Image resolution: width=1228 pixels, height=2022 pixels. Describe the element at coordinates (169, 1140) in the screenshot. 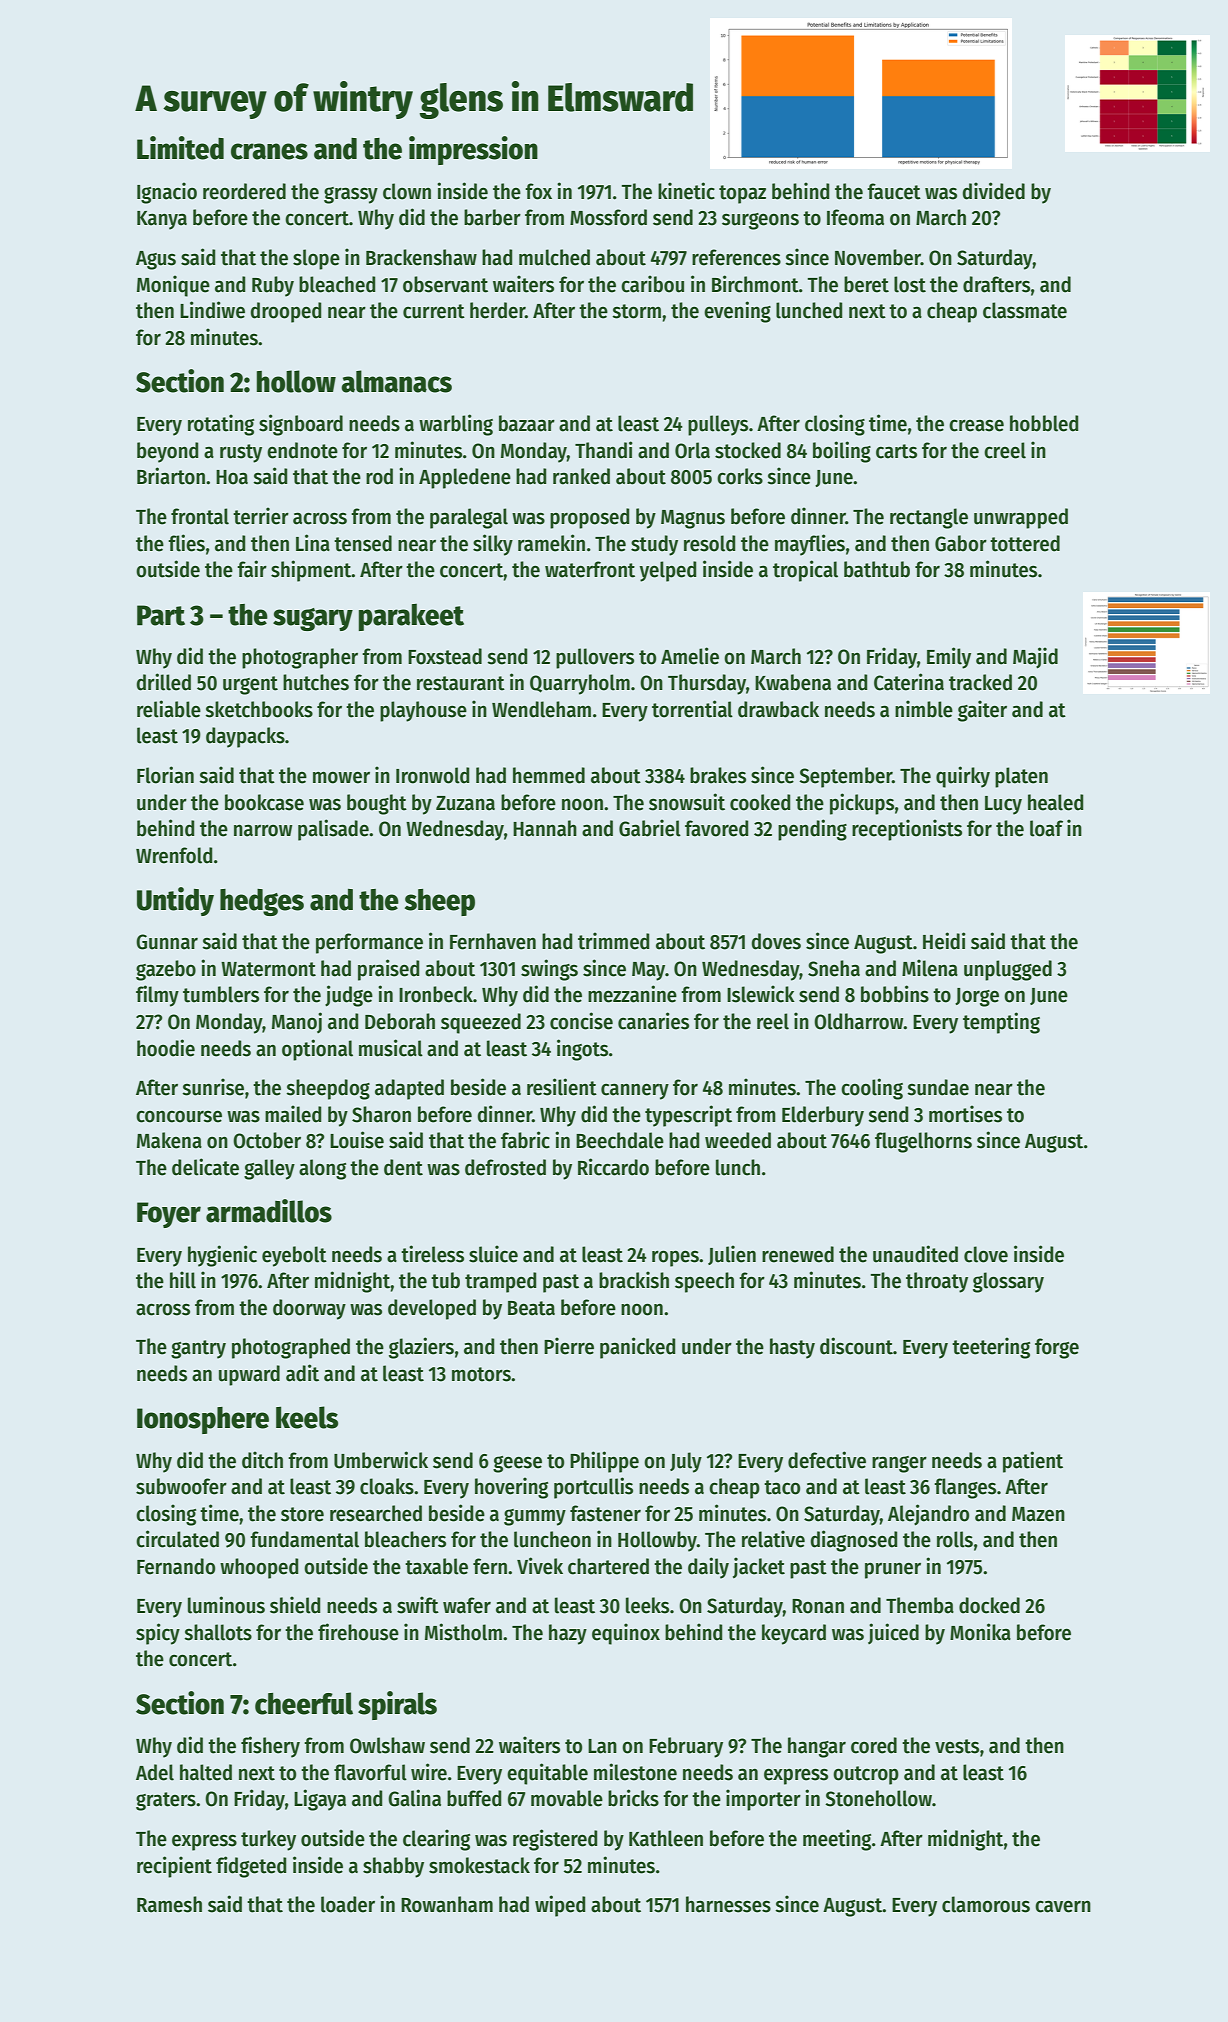

I see `Makena` at that location.
